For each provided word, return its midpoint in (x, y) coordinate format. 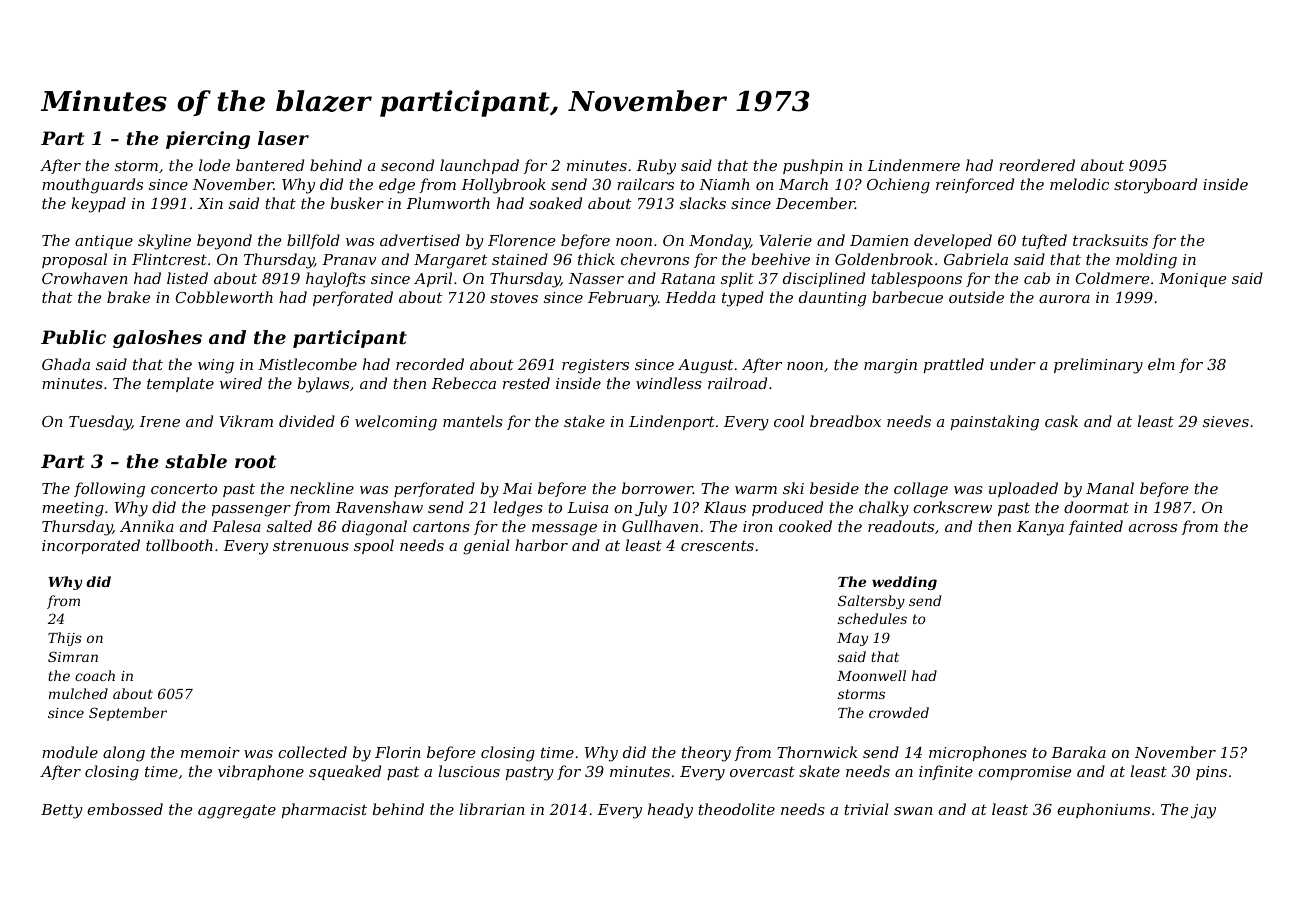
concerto (184, 489)
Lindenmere (913, 165)
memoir (210, 752)
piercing (208, 140)
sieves (1226, 421)
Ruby (656, 167)
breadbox (845, 421)
